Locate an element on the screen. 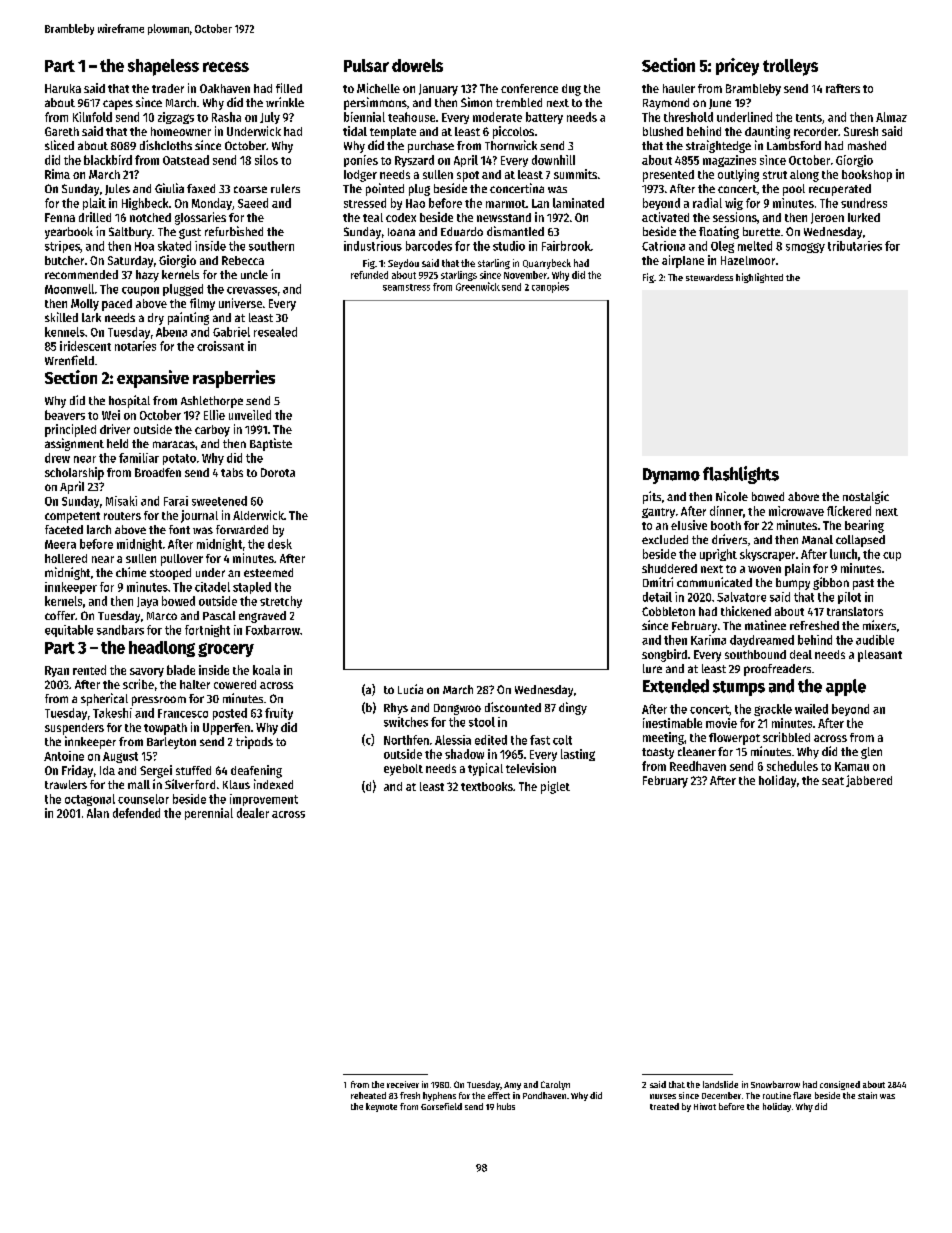 This screenshot has width=952, height=1233. consigned is located at coordinates (840, 1085).
